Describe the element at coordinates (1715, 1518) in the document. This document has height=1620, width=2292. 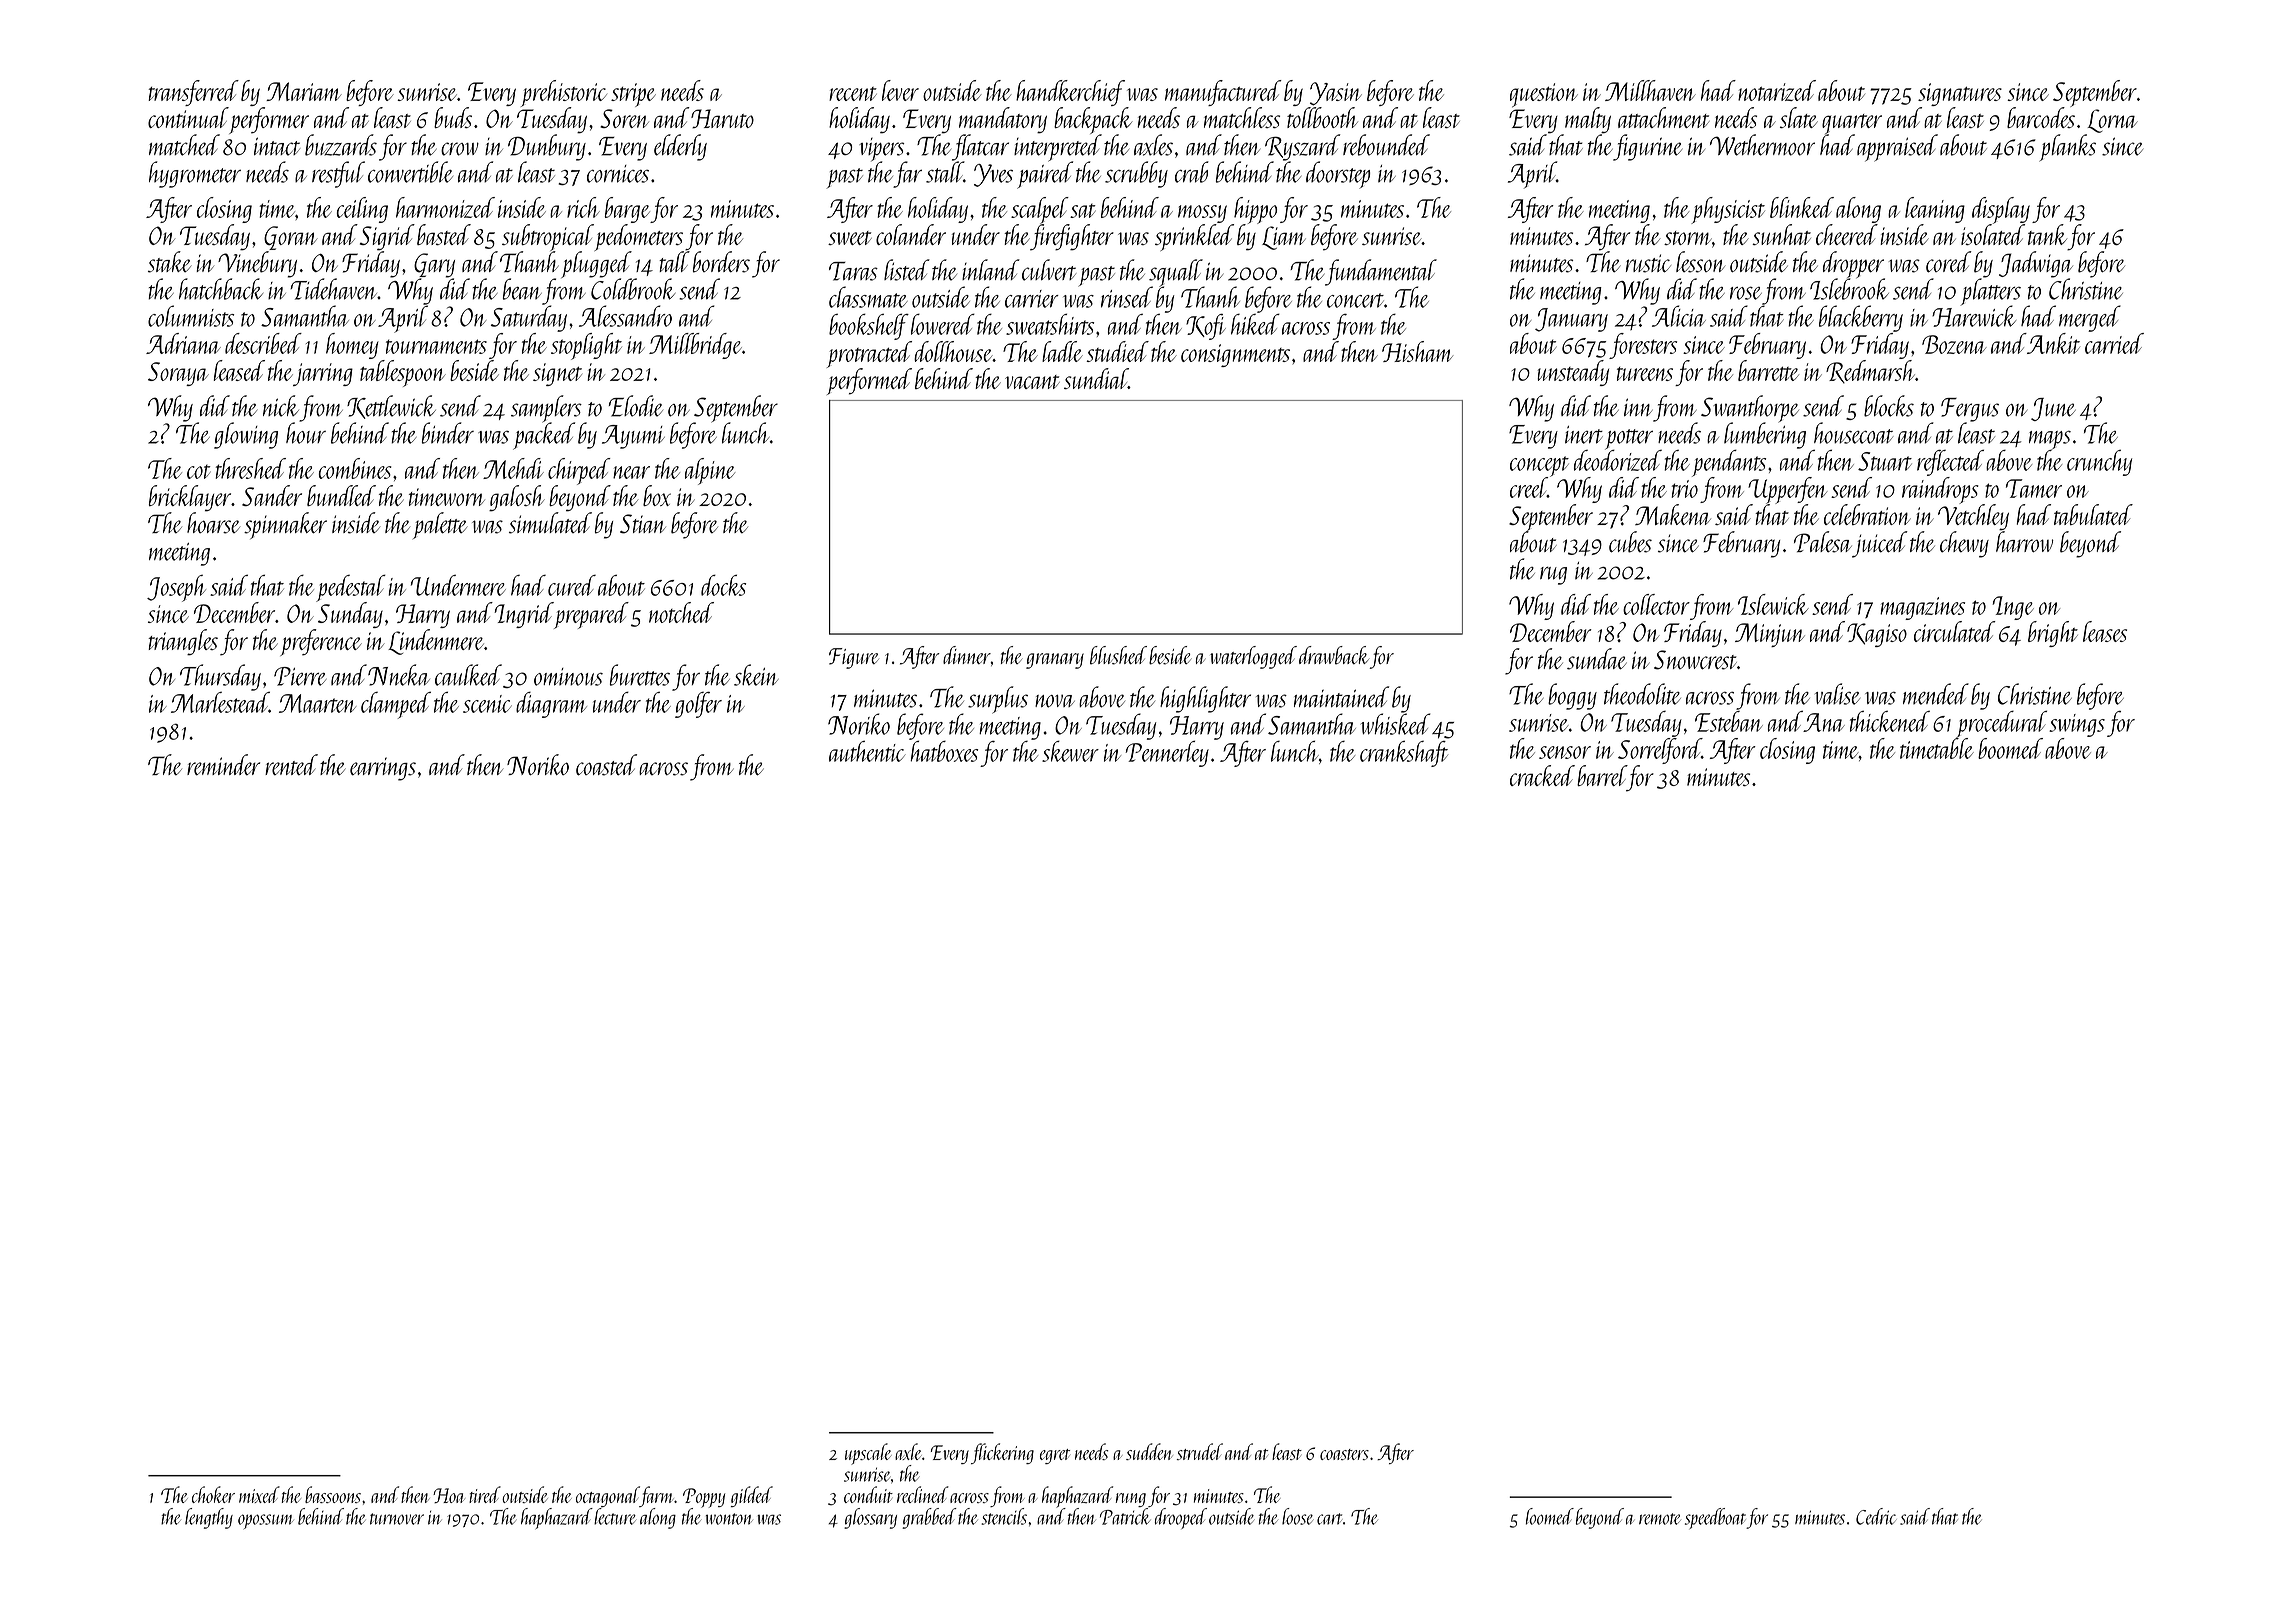
I see `speedboat` at that location.
